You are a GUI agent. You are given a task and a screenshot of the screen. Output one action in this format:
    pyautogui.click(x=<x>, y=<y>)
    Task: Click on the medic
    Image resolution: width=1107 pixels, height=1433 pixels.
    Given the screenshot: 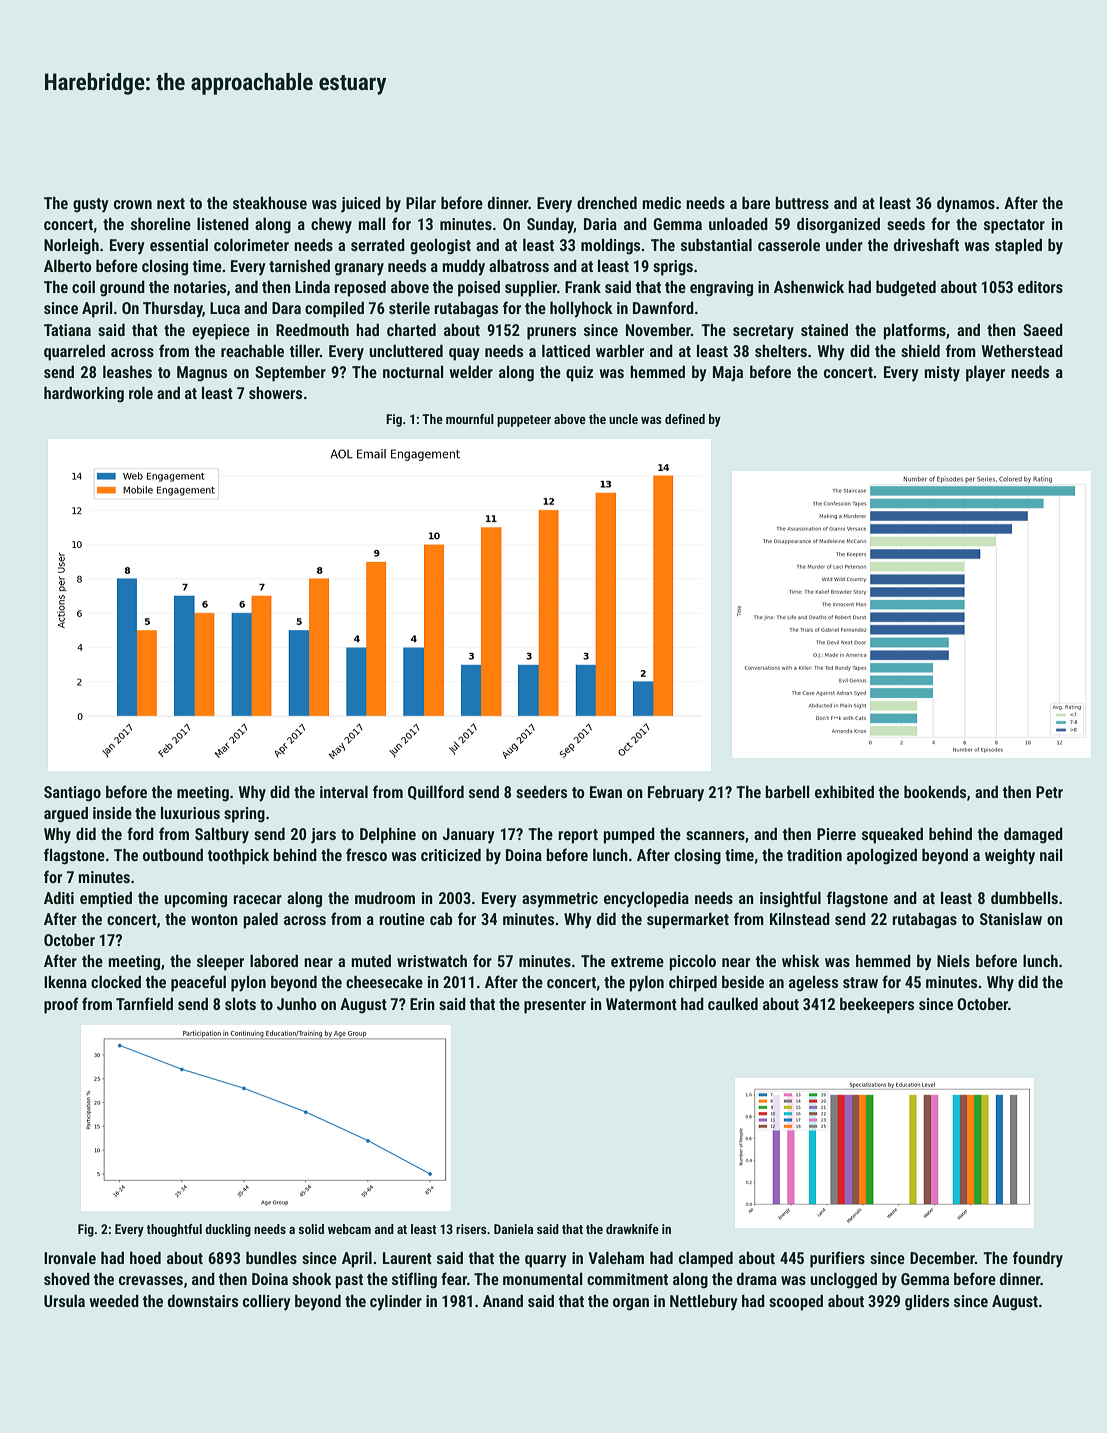 What is the action you would take?
    pyautogui.click(x=661, y=202)
